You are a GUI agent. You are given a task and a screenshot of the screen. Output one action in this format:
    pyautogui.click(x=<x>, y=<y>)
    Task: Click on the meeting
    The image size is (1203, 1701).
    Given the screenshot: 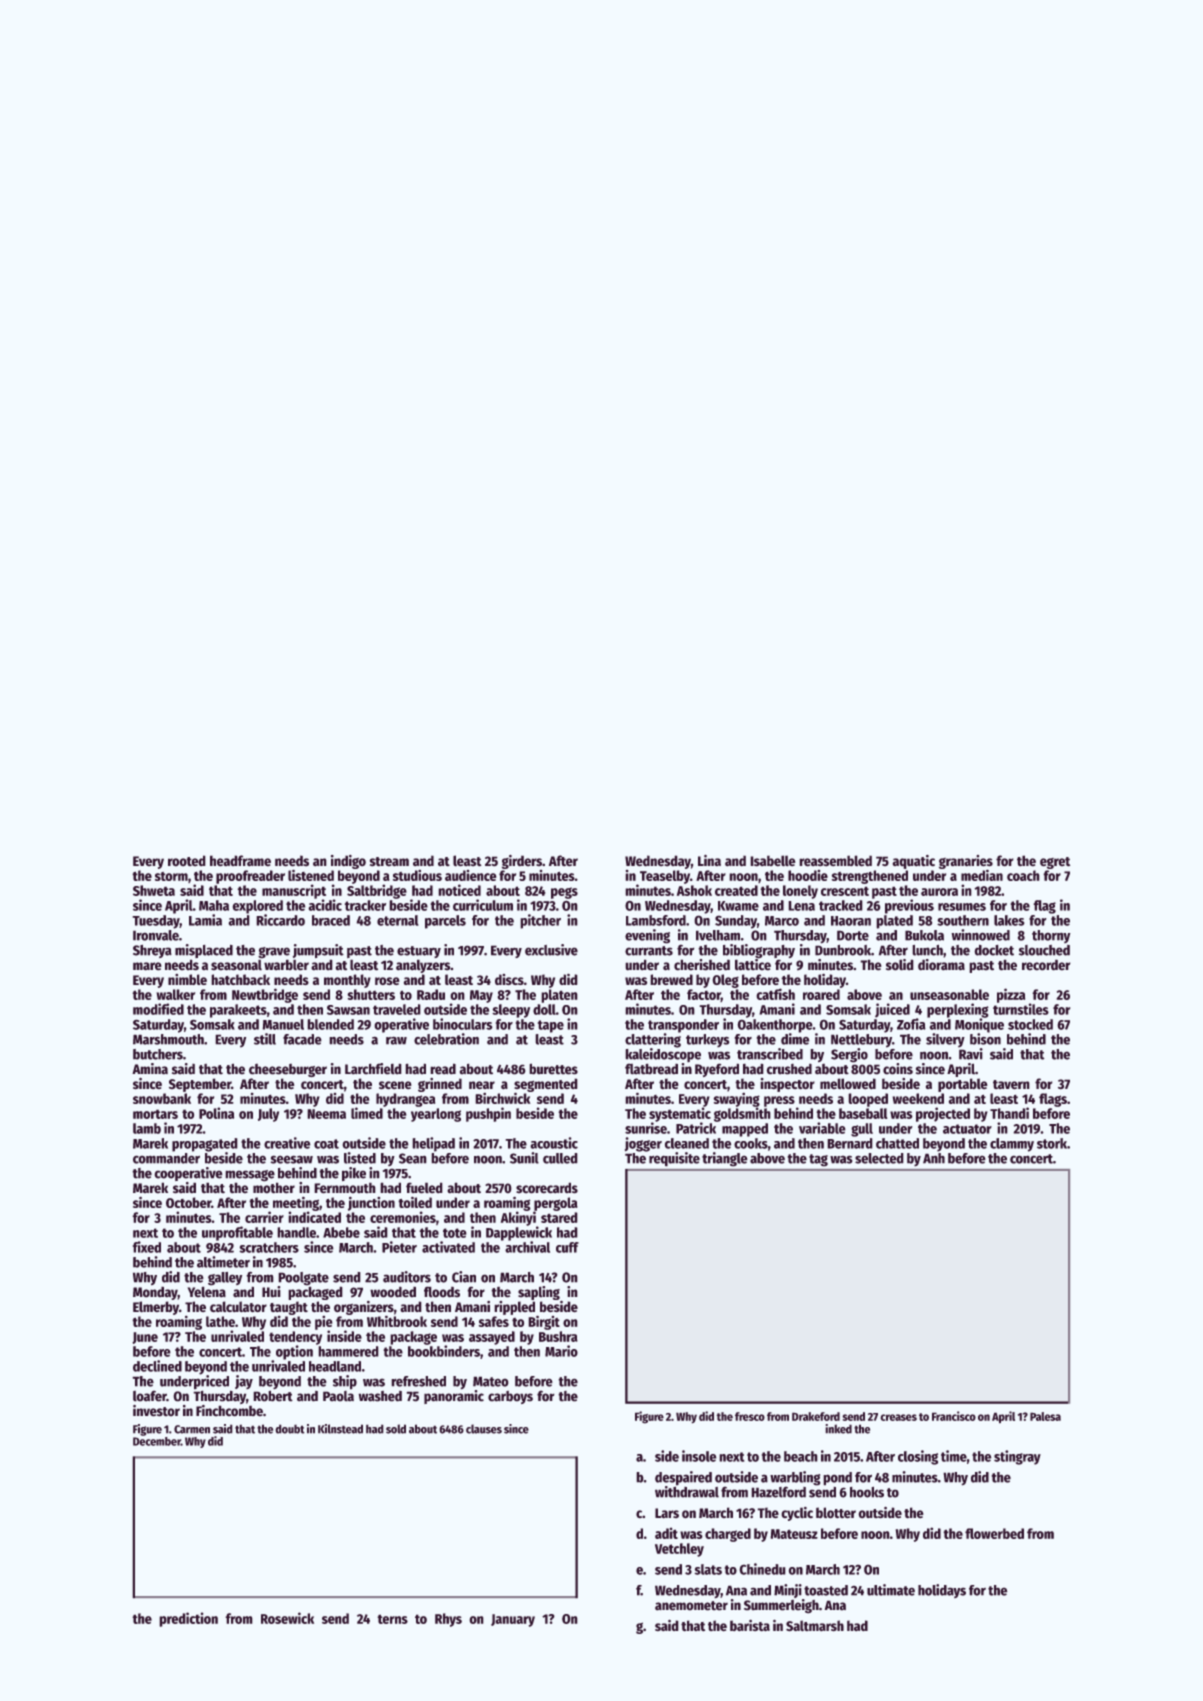 What is the action you would take?
    pyautogui.click(x=296, y=1204)
